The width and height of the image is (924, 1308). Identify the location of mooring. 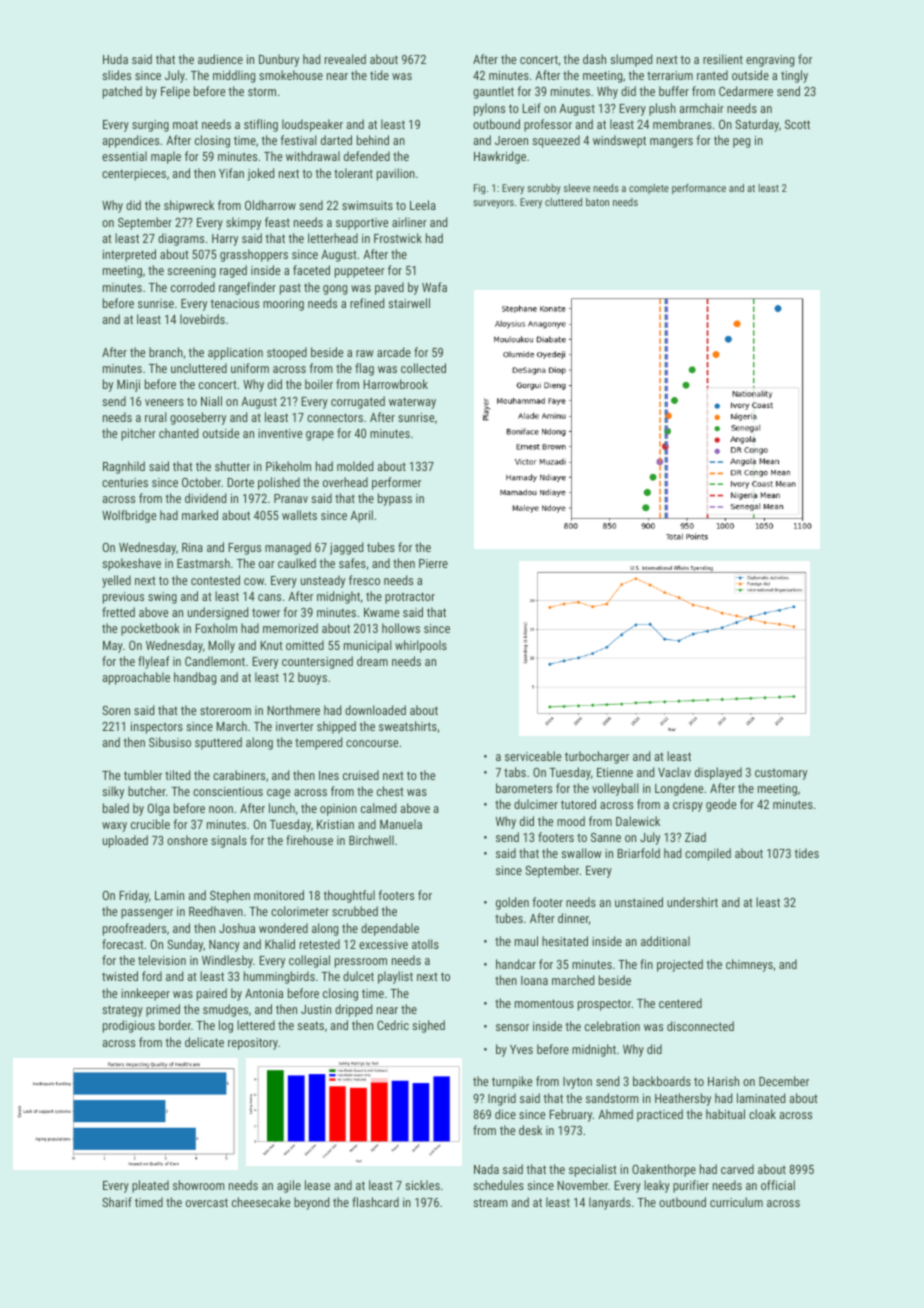
(283, 305).
